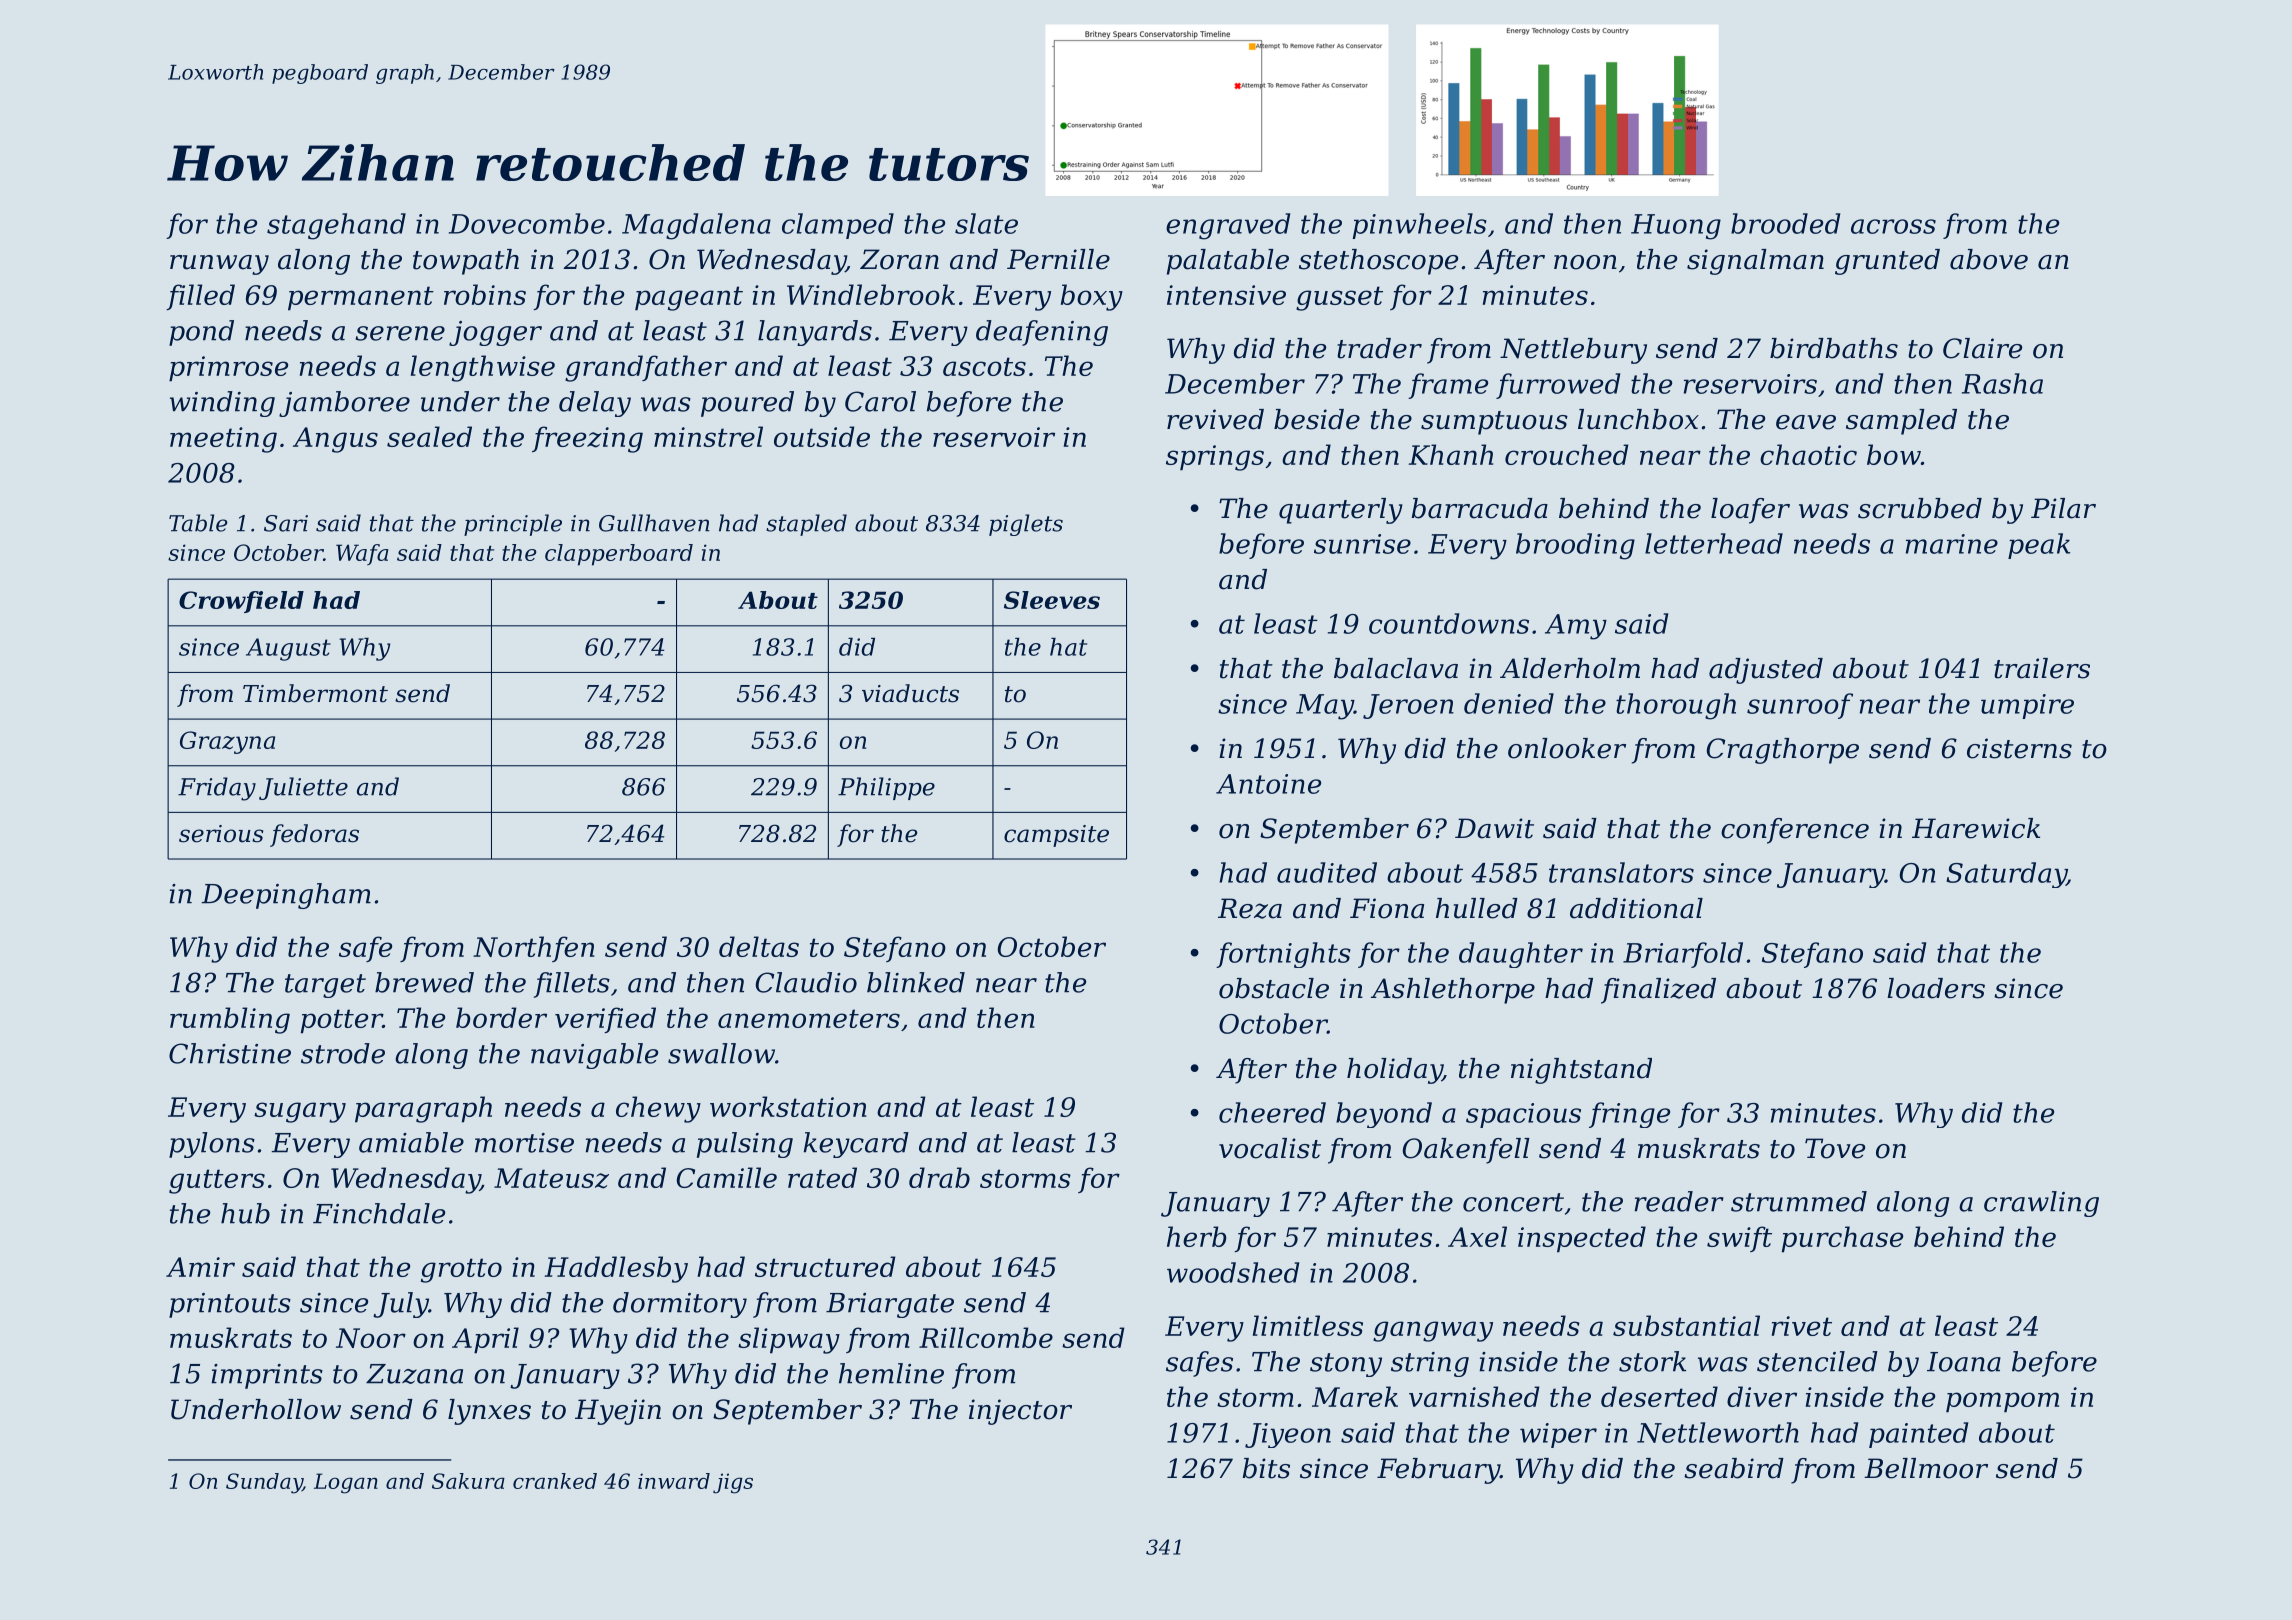  Describe the element at coordinates (1785, 223) in the page. I see `brooded` at that location.
